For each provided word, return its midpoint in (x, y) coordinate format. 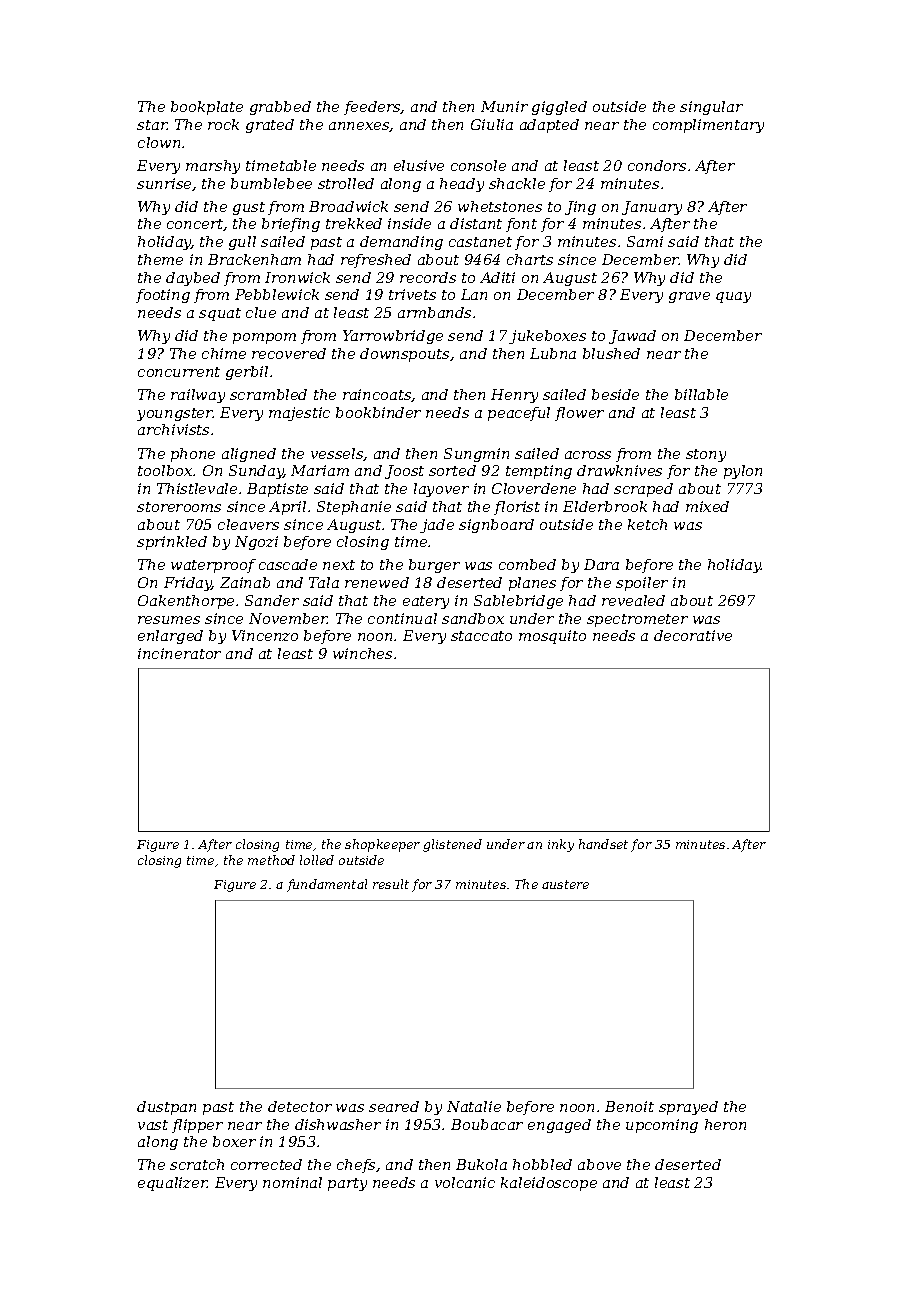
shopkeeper (382, 845)
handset (603, 844)
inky (561, 845)
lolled (317, 860)
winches (362, 653)
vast (153, 1125)
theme (160, 259)
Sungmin (476, 455)
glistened (452, 845)
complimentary (708, 126)
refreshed (376, 261)
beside (615, 394)
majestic (299, 414)
